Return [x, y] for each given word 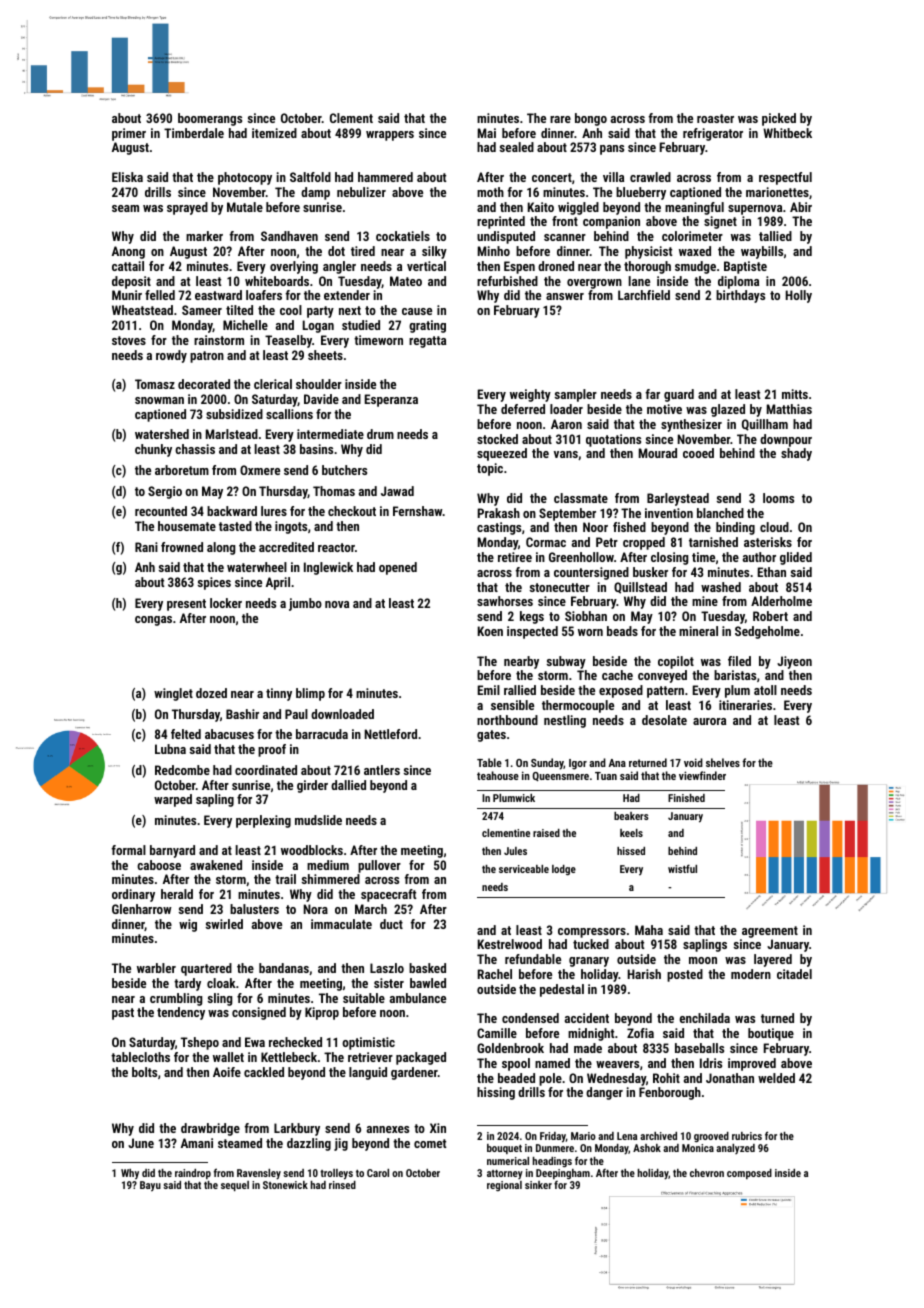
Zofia [640, 1033]
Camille [497, 1033]
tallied [775, 236]
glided [796, 558]
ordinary [133, 895]
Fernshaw [418, 511]
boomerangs [210, 119]
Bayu [150, 1186]
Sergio [165, 492]
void [693, 762]
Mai [487, 133]
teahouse [498, 775]
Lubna [170, 749]
